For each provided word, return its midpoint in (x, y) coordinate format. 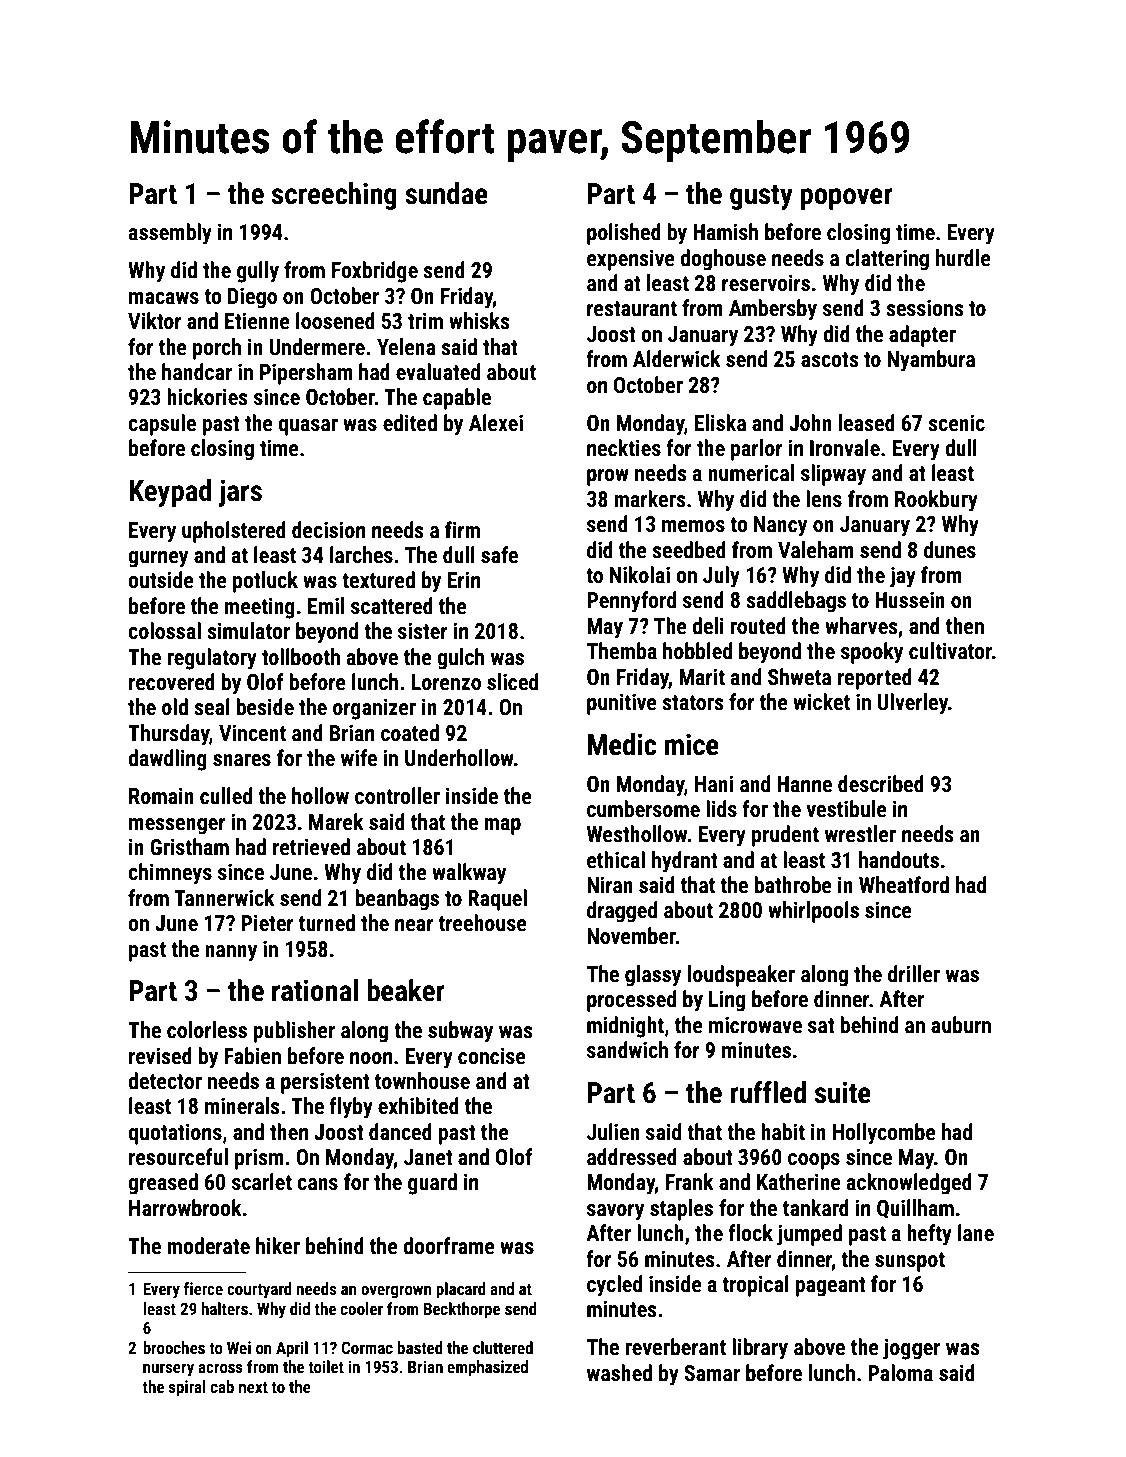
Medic (622, 744)
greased (163, 1184)
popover (846, 199)
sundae (446, 193)
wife (359, 758)
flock (750, 1233)
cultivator (950, 651)
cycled (614, 1286)
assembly (170, 234)
